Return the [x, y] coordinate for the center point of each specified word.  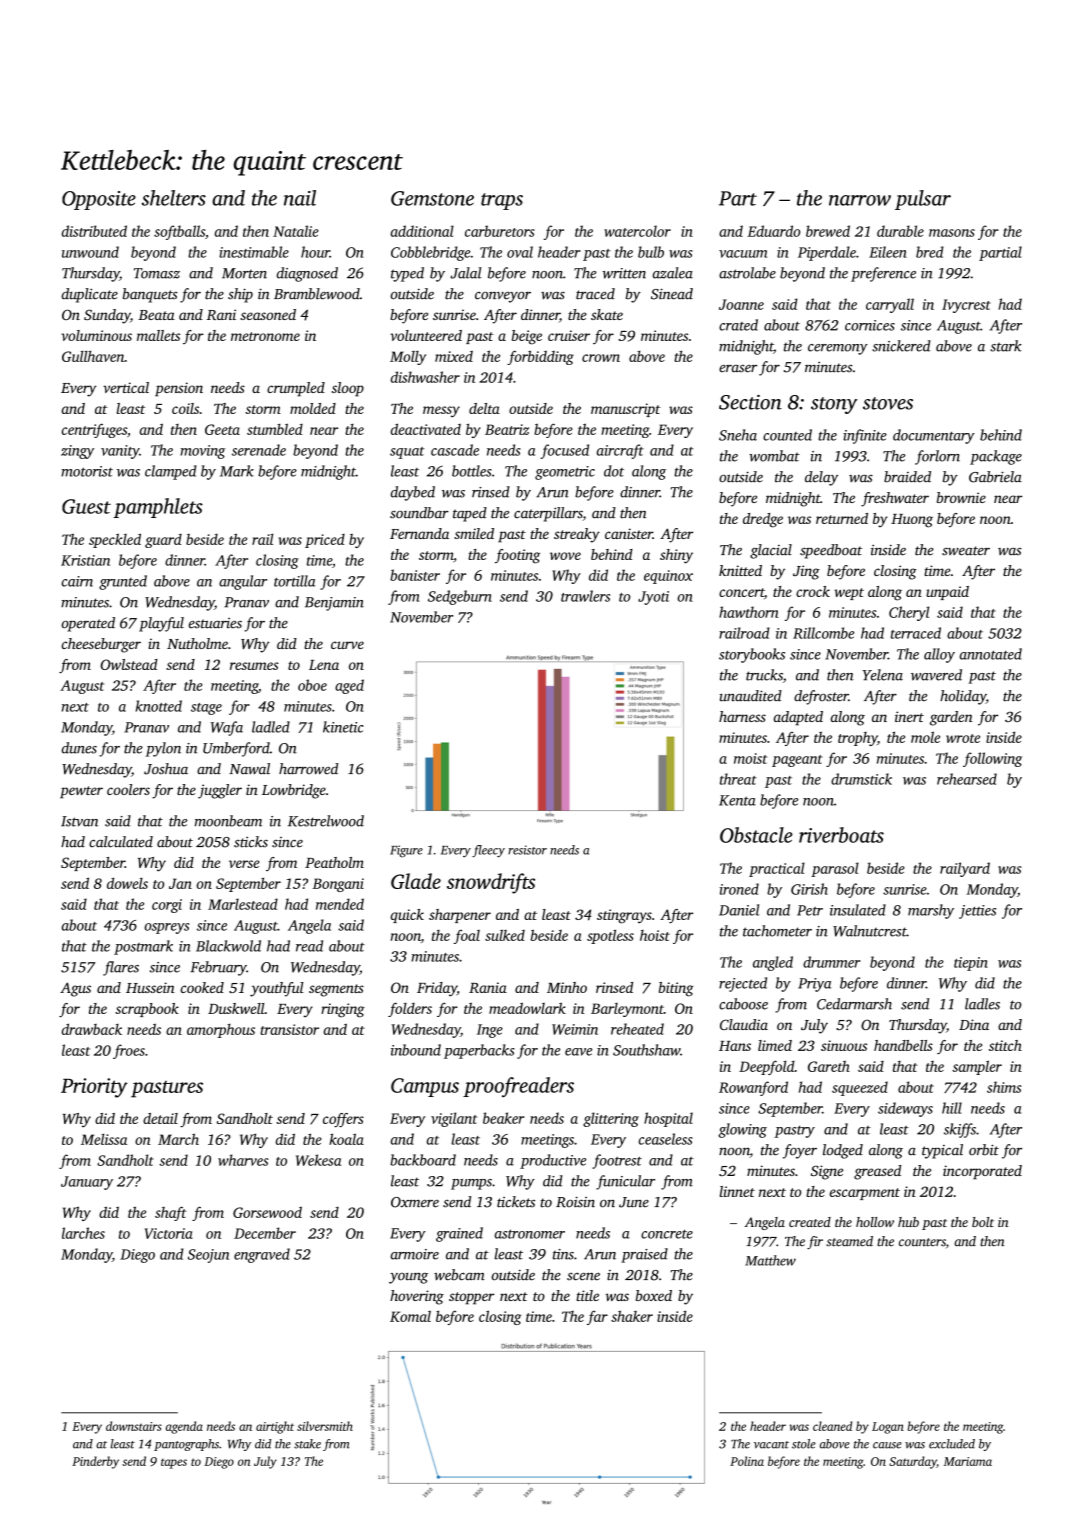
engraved [262, 1255]
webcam [459, 1275]
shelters [174, 198]
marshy [931, 911]
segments [336, 990]
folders [410, 1009]
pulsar [923, 200]
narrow [860, 200]
